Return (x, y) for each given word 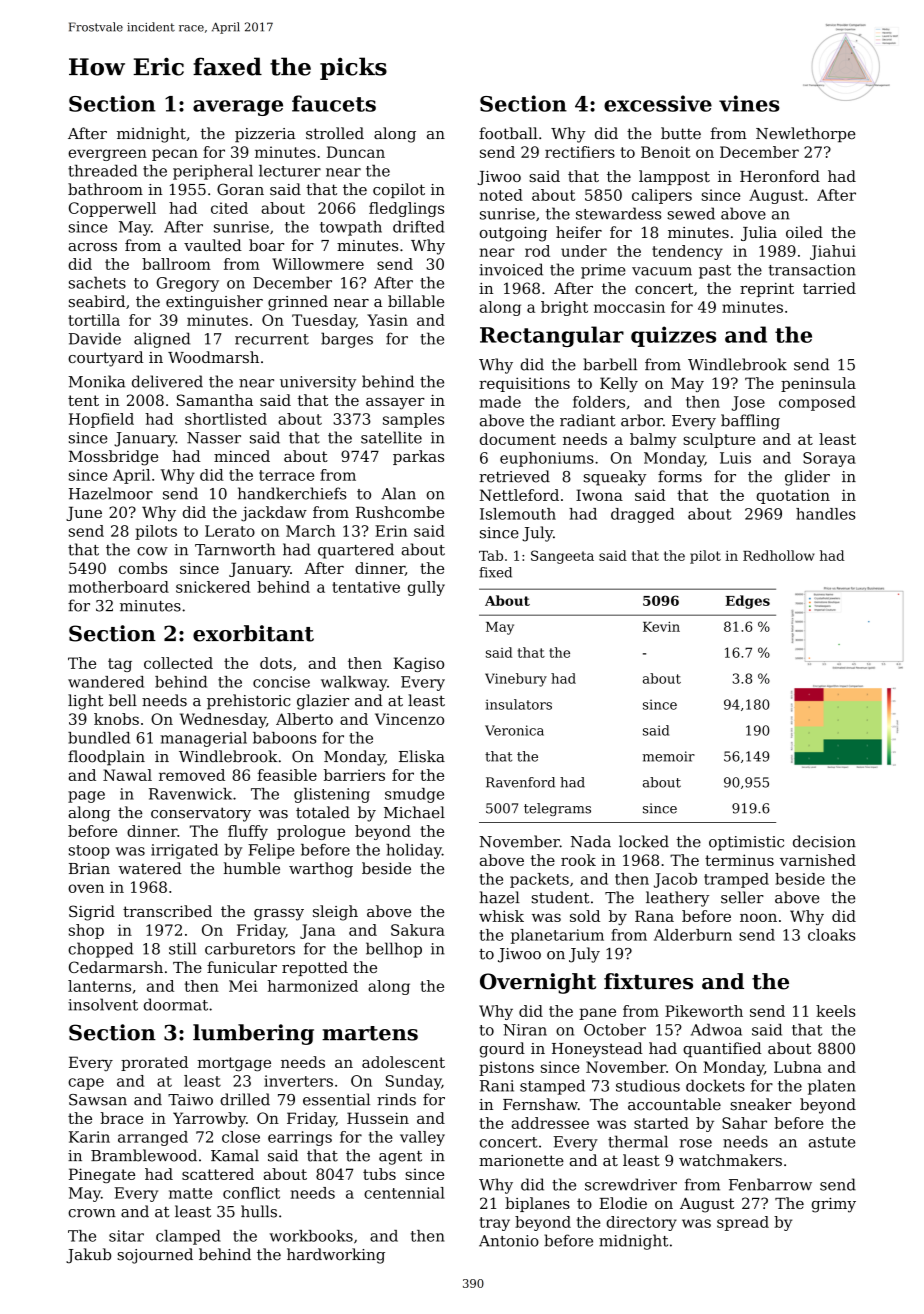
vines (749, 103)
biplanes (537, 1204)
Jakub (88, 1256)
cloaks (832, 935)
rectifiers (580, 152)
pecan (175, 155)
